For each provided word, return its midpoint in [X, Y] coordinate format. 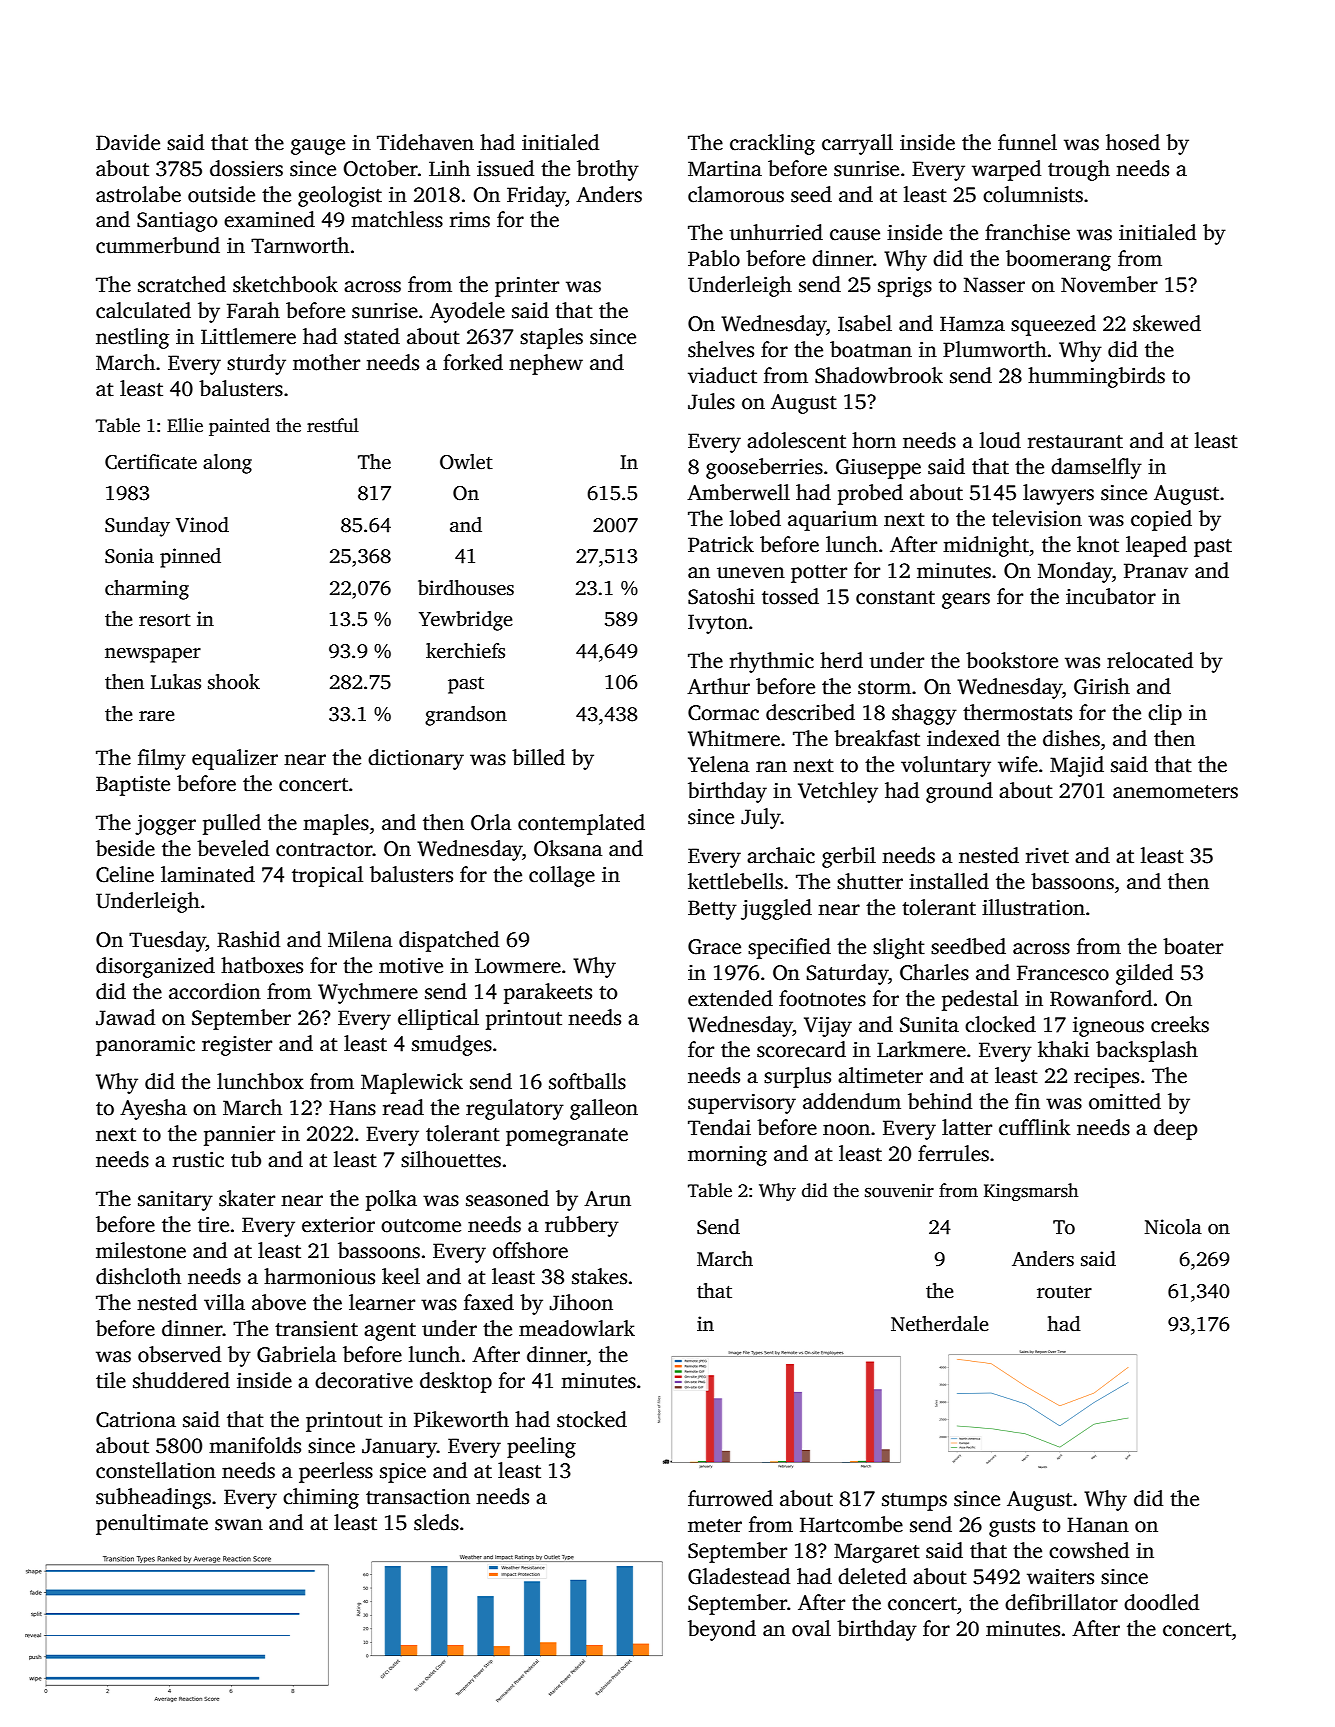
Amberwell [738, 492]
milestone [141, 1250]
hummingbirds [1096, 377]
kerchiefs [465, 651]
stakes [599, 1276]
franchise [1027, 232]
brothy [608, 170]
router [1064, 1292]
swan [239, 1525]
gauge [318, 147]
